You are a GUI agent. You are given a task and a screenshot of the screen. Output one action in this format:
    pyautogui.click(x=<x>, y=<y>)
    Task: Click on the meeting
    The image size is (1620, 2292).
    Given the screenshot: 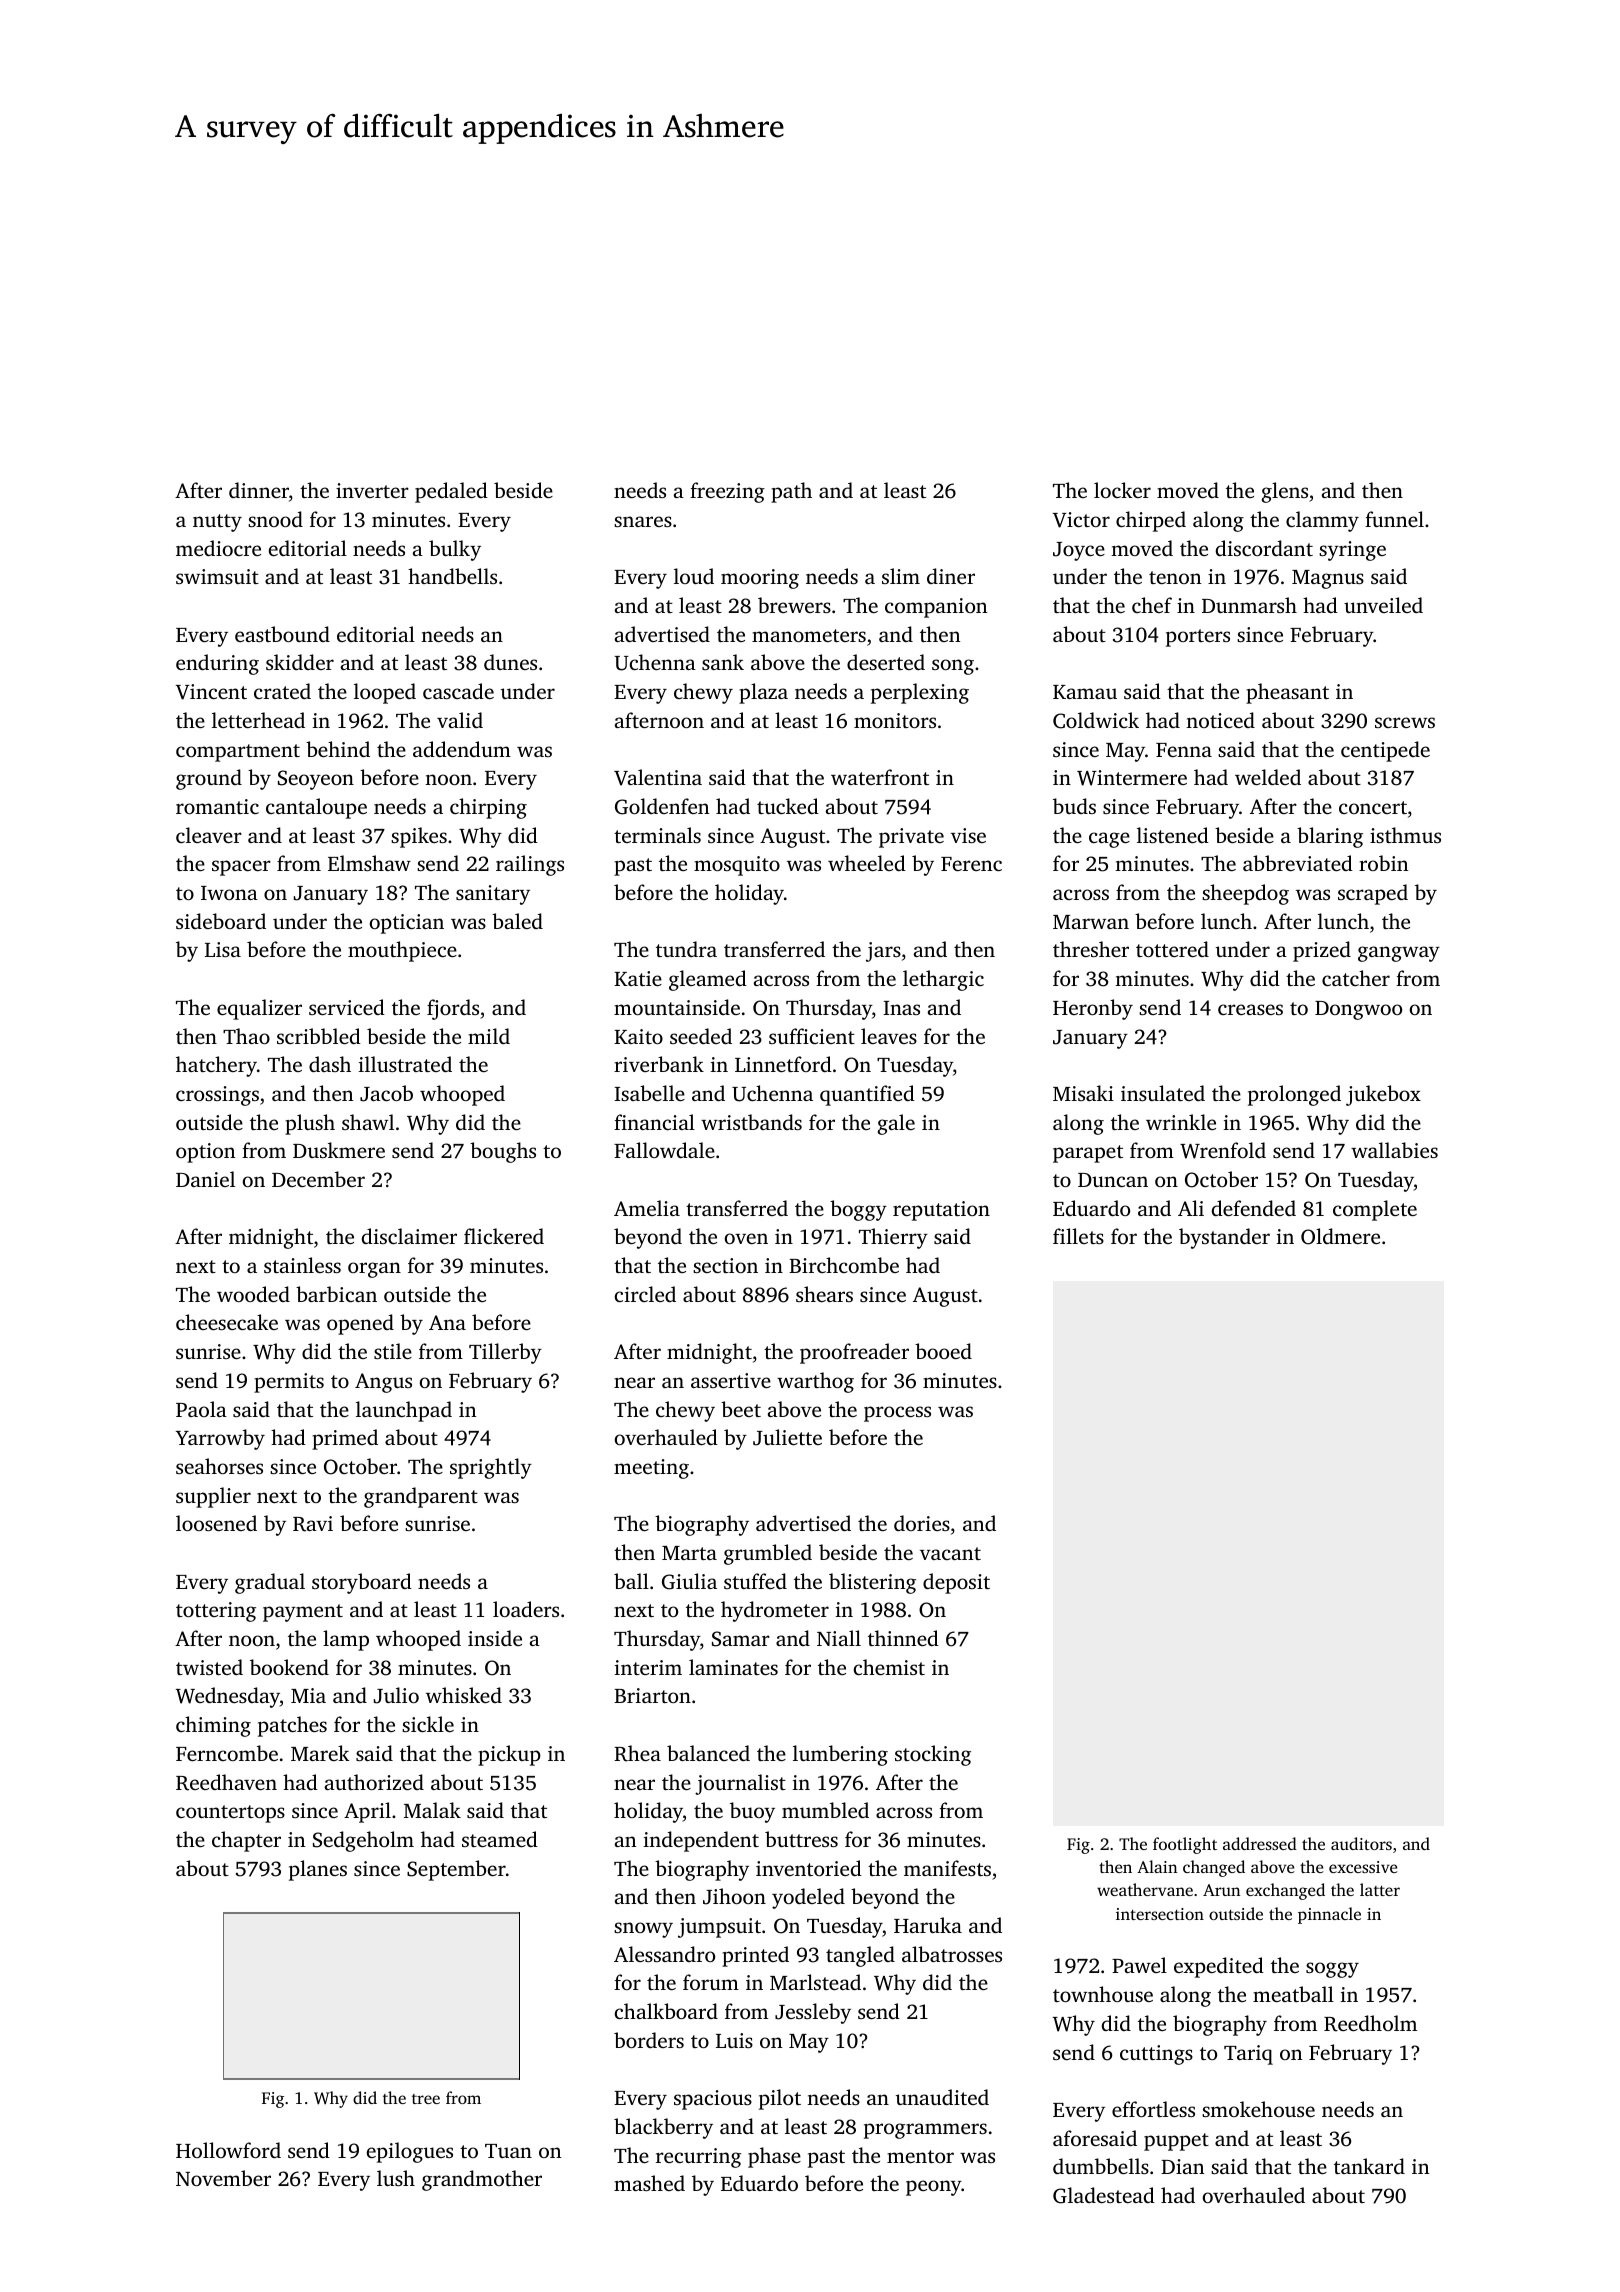 What is the action you would take?
    pyautogui.click(x=651, y=1469)
